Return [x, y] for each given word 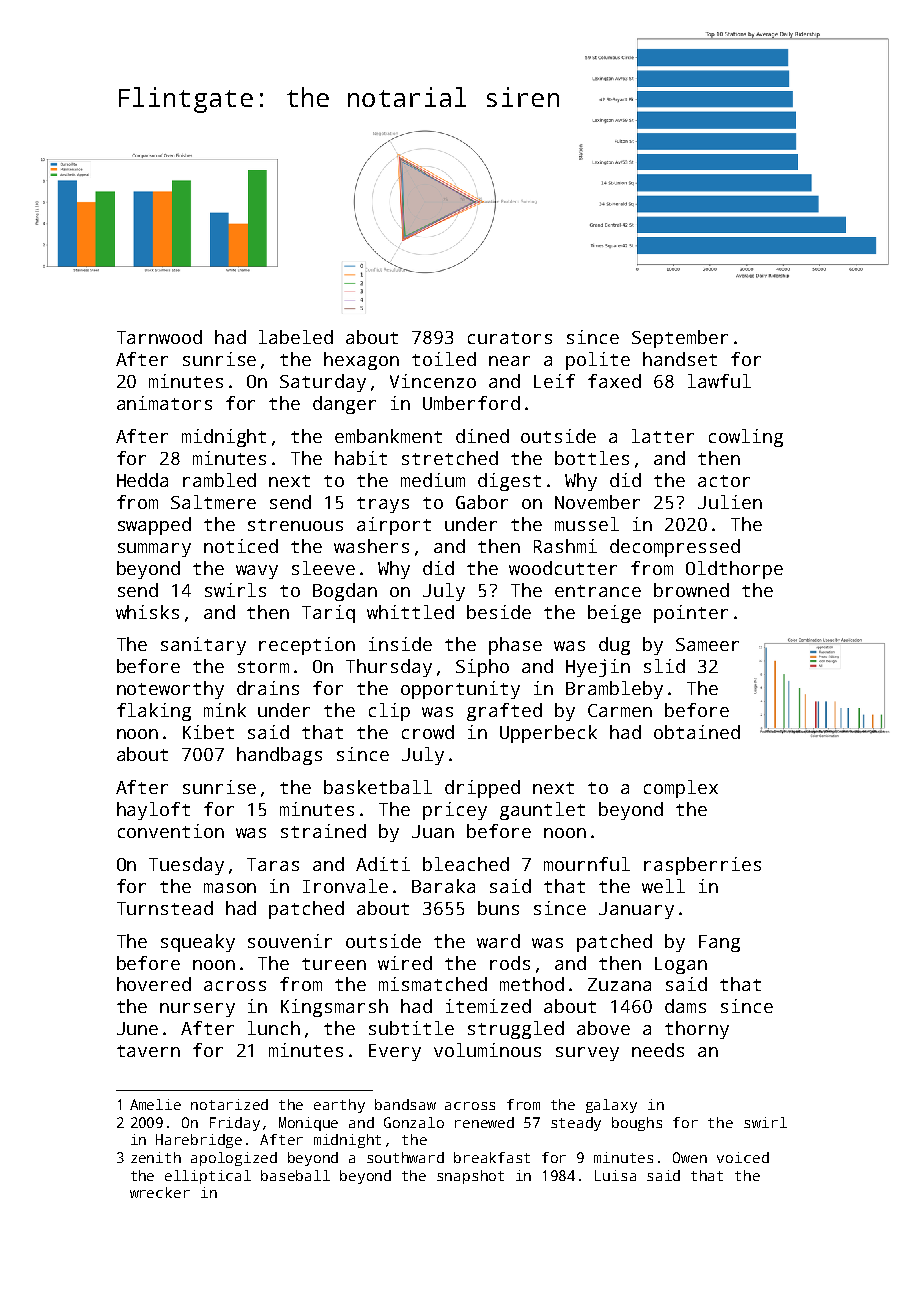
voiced [743, 1157]
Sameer [707, 644]
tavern [148, 1051]
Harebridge [199, 1141]
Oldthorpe [734, 570]
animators [164, 403]
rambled [219, 480]
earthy [339, 1106]
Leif [554, 381]
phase [515, 646]
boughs [637, 1124]
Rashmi [565, 546]
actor [724, 481]
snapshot [470, 1177]
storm [263, 667]
